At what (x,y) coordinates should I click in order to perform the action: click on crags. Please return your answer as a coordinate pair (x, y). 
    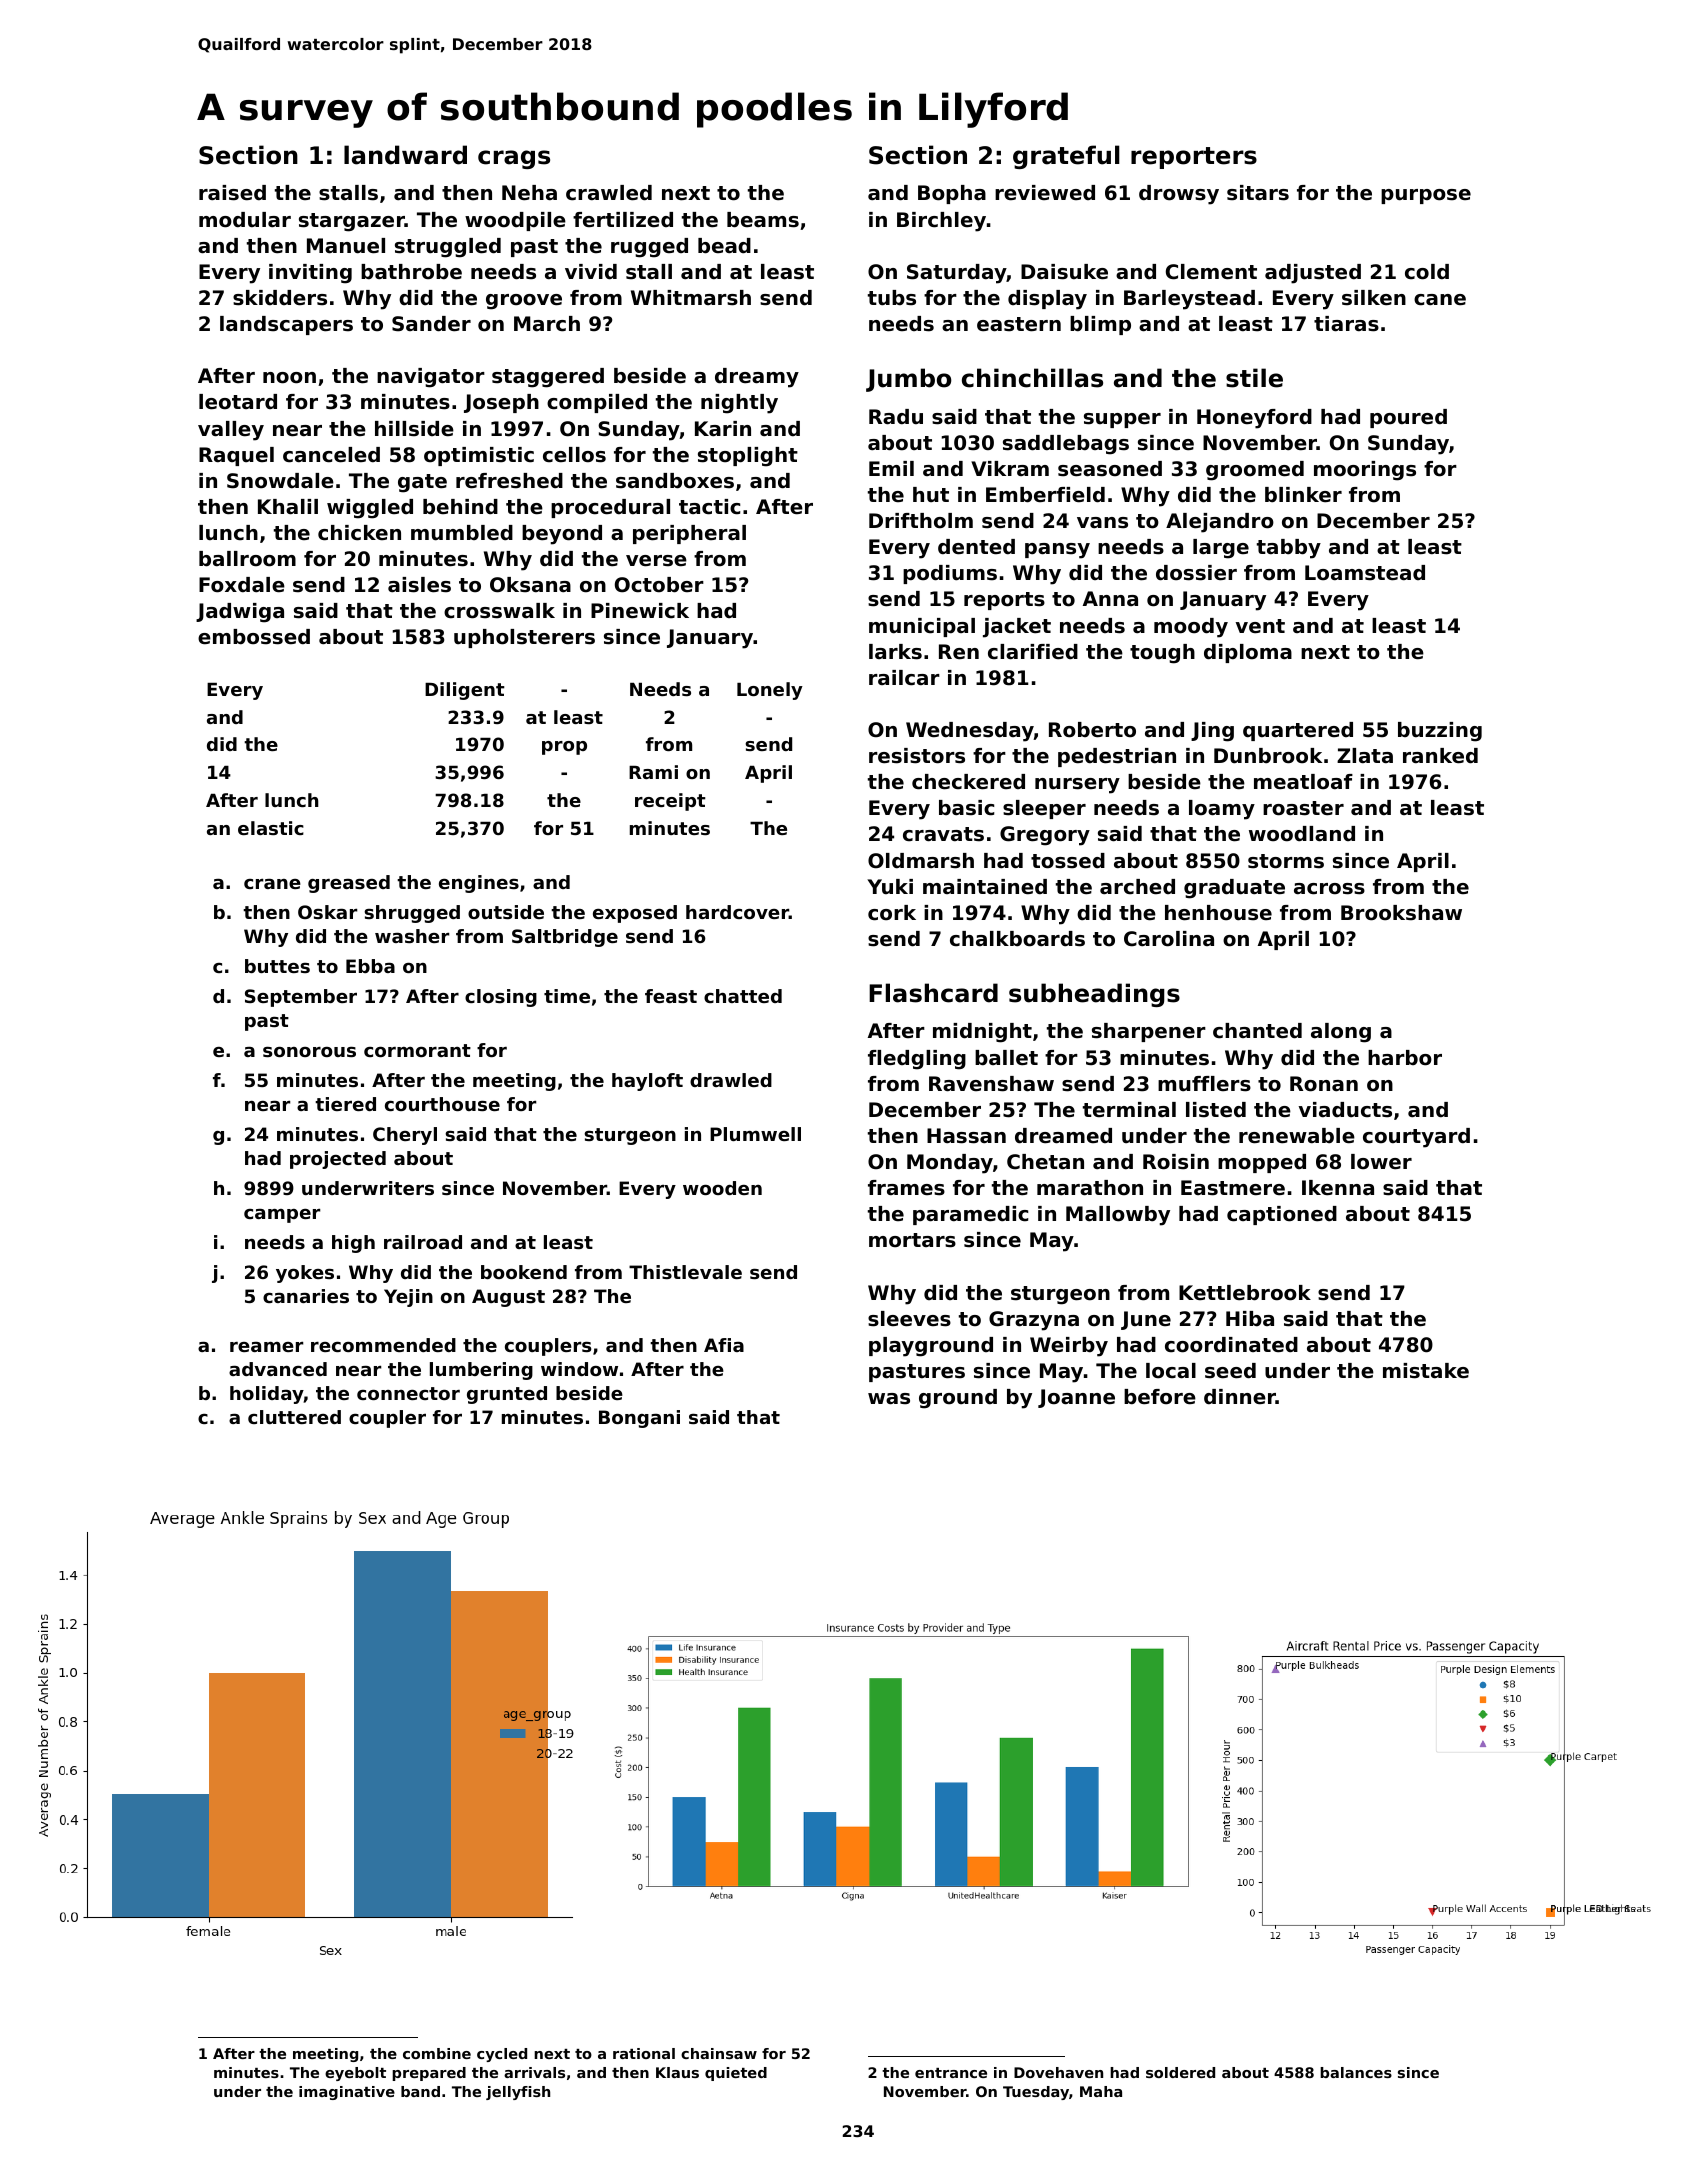
    Looking at the image, I should click on (514, 159).
